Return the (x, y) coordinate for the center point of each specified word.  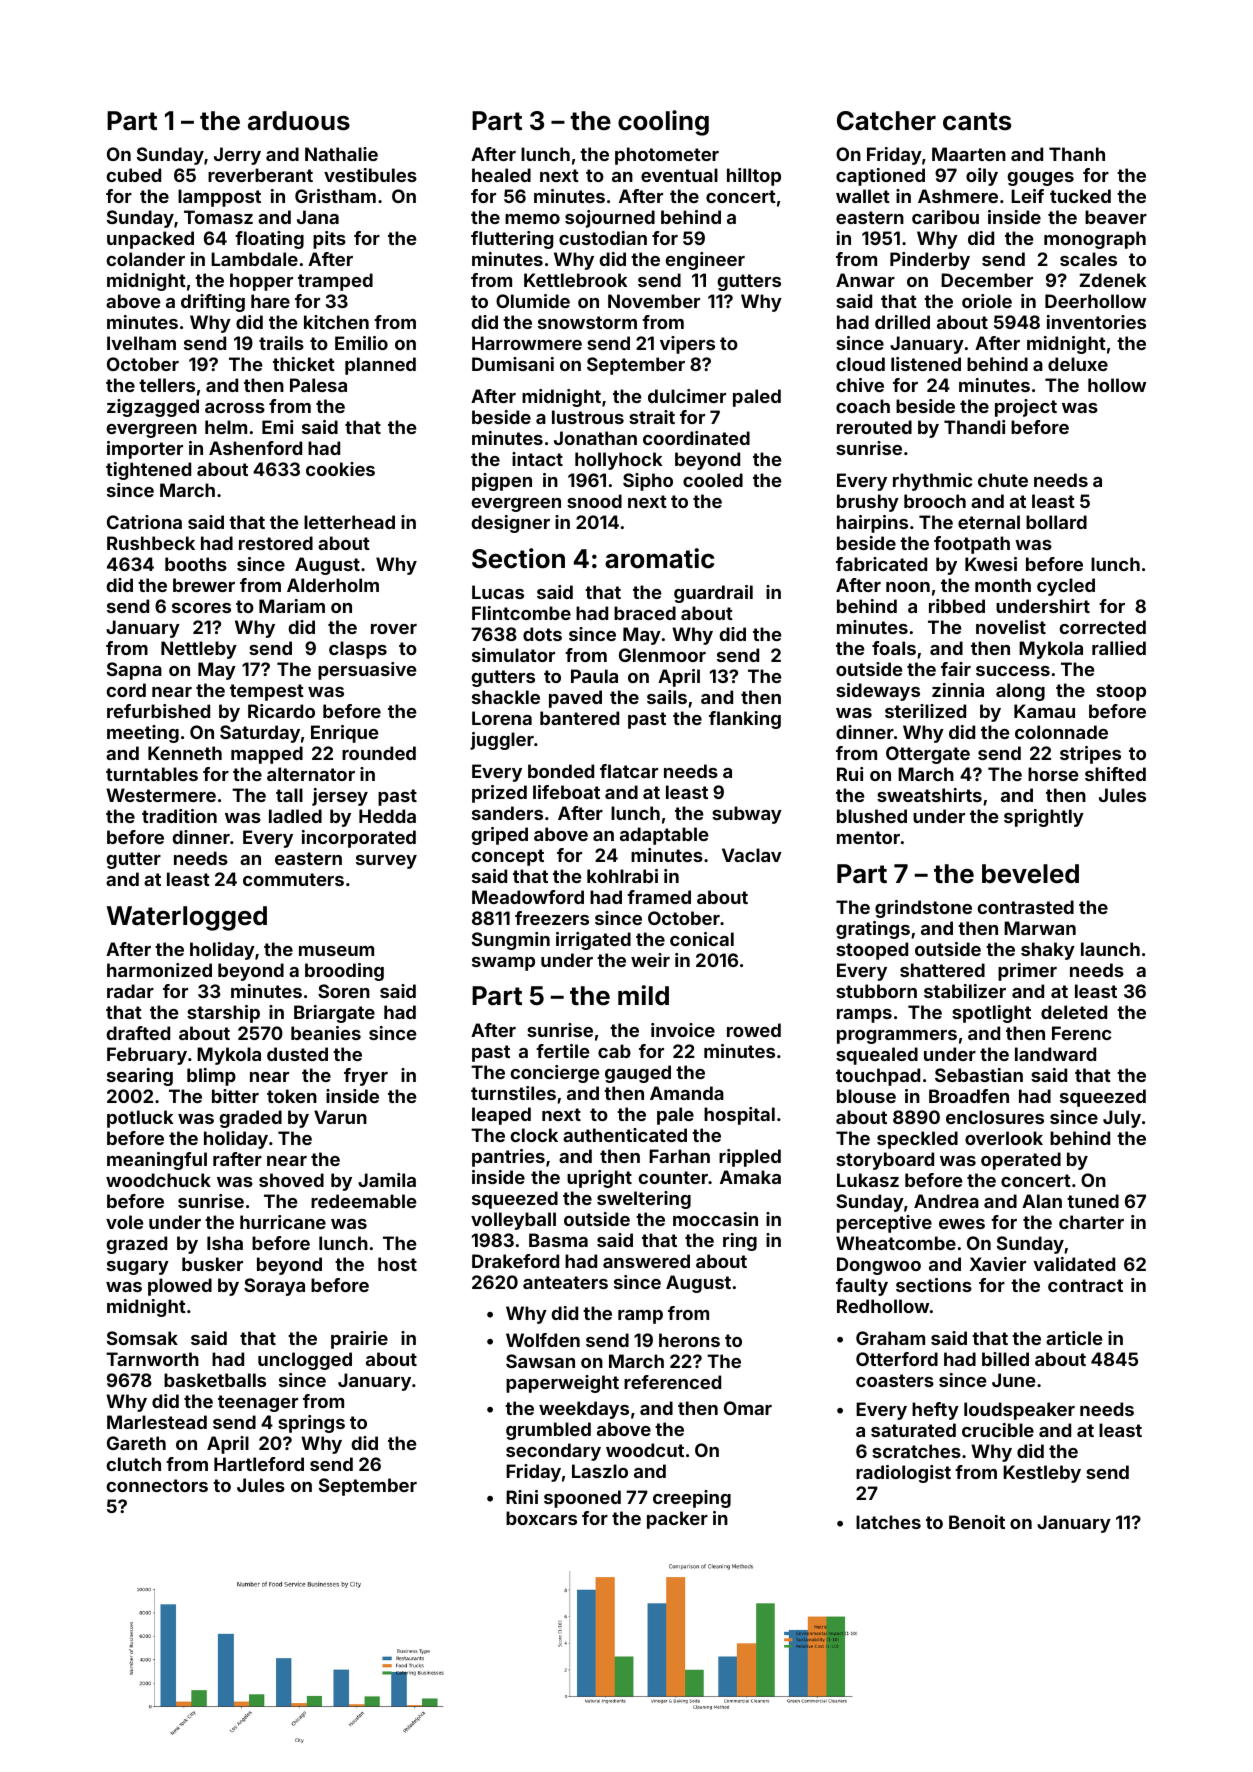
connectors (157, 1485)
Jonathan (595, 438)
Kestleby (1042, 1474)
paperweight (562, 1384)
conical (702, 939)
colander (146, 259)
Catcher (886, 121)
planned (380, 366)
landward (1055, 1054)
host (397, 1264)
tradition (179, 816)
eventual (679, 175)
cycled (1066, 587)
